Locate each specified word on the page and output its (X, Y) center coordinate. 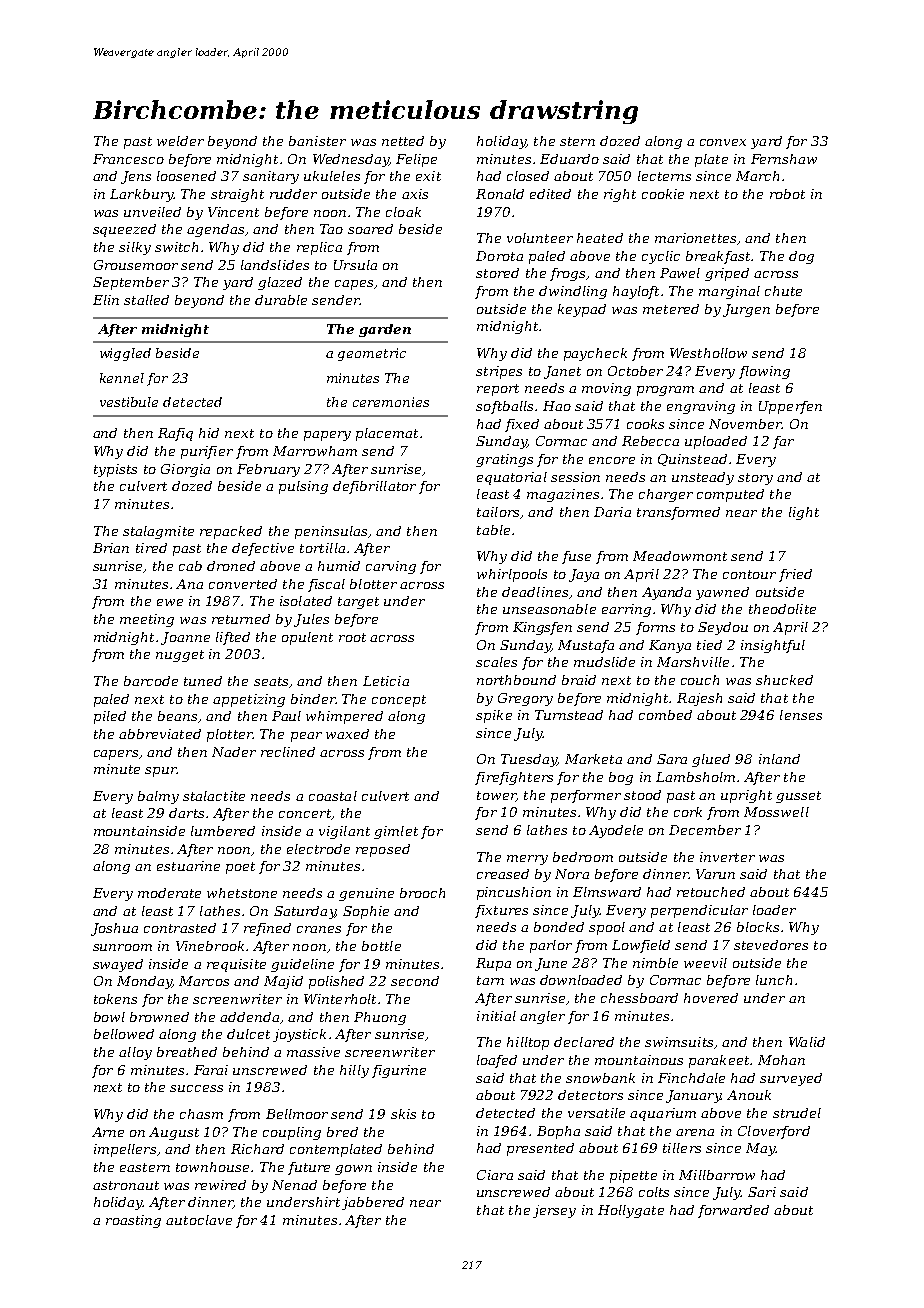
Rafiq (175, 434)
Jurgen (746, 310)
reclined (288, 752)
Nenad (294, 1185)
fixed (522, 425)
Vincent (233, 212)
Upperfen (790, 407)
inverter (727, 857)
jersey (554, 1211)
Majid (283, 982)
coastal (333, 796)
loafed (497, 1061)
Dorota (499, 256)
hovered (711, 998)
